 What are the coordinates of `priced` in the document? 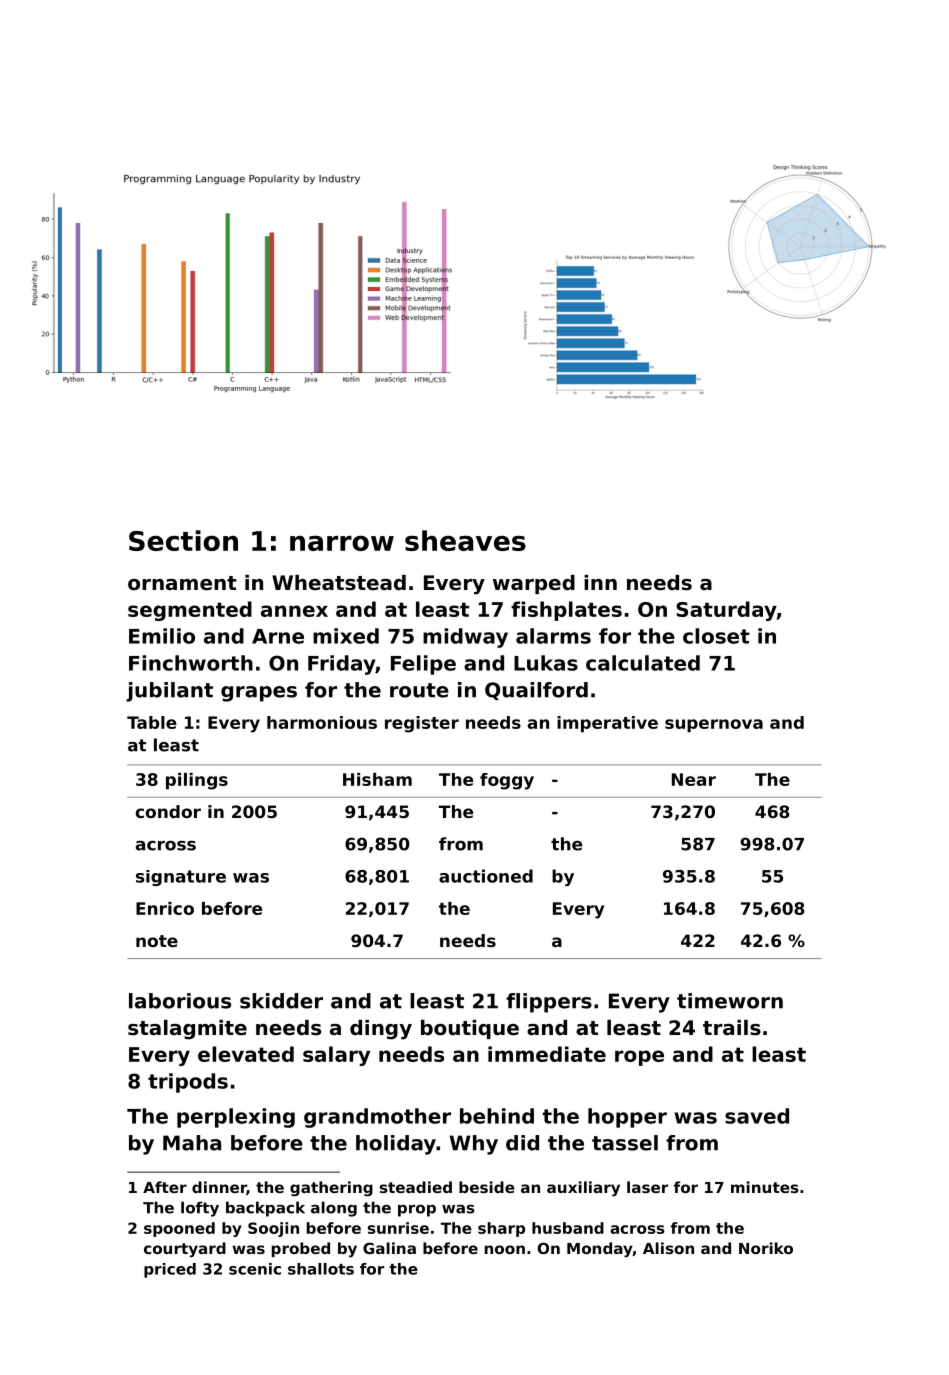 It's located at (170, 1270).
